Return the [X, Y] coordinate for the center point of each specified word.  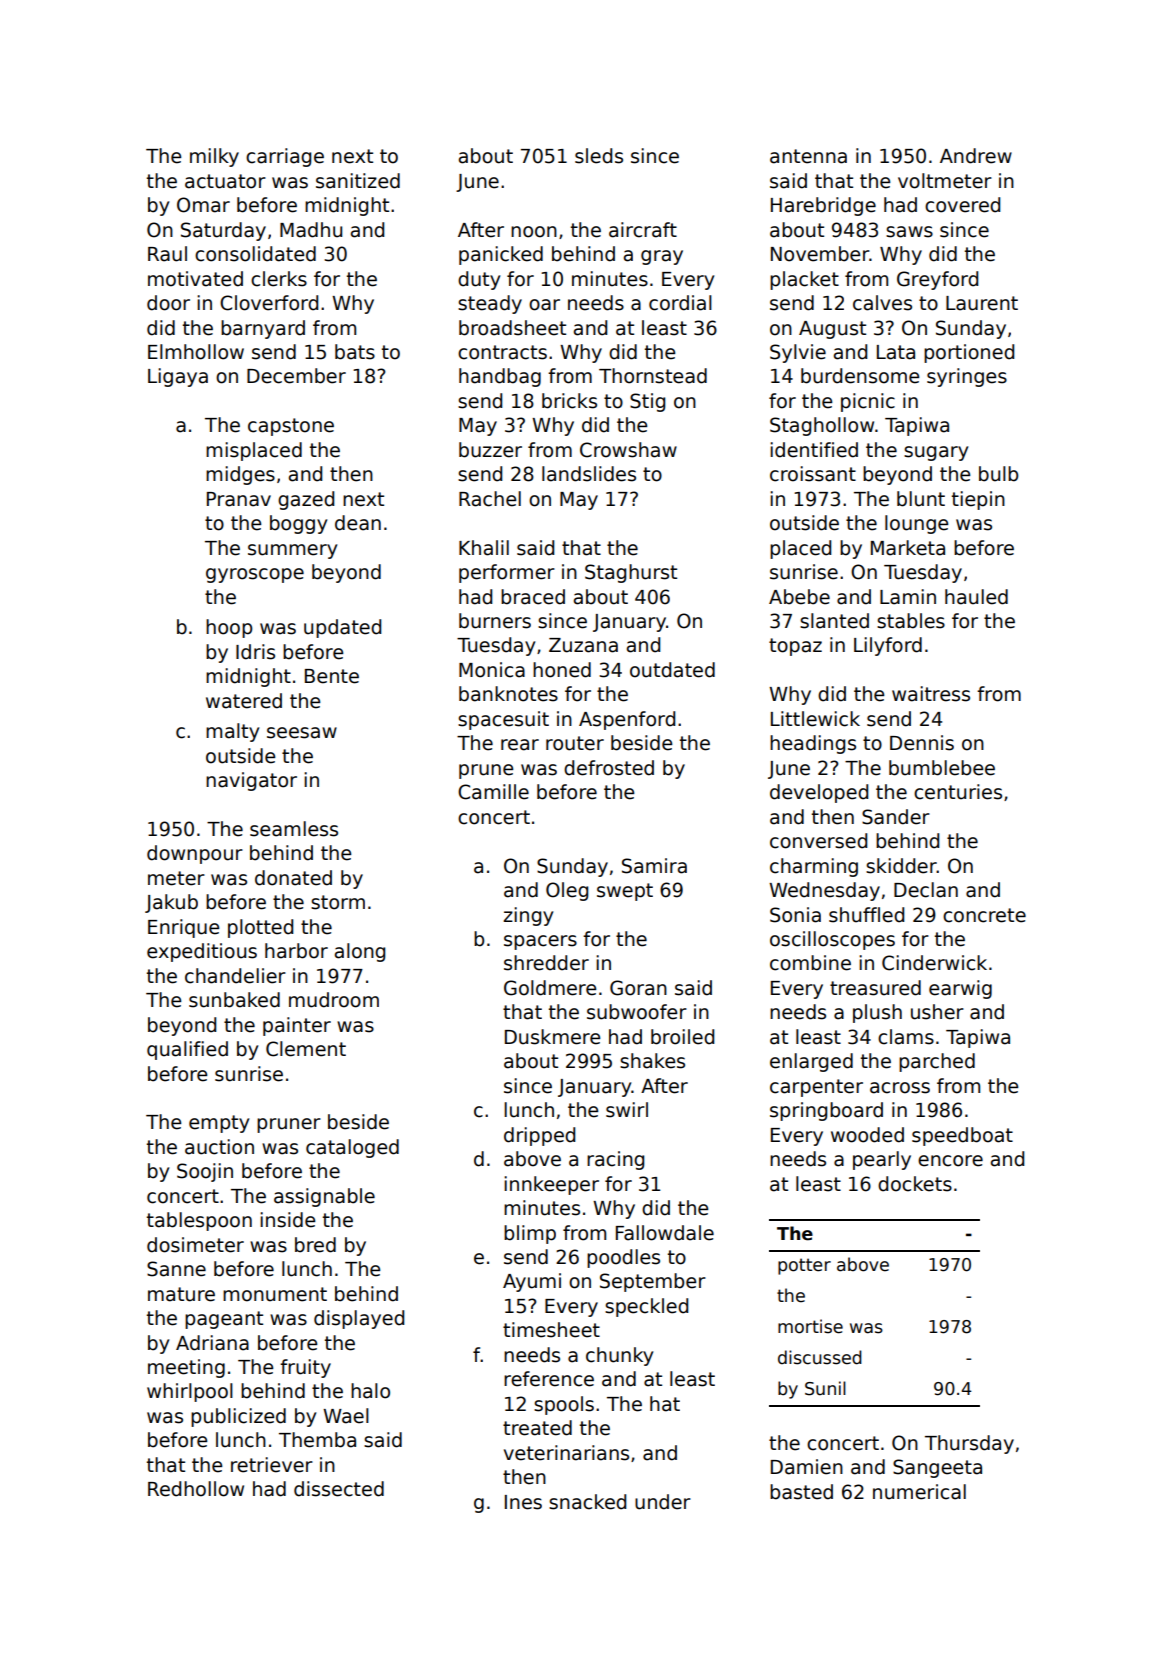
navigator [251, 781]
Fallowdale [665, 1233]
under [663, 1502]
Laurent [982, 303]
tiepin [978, 500]
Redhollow [196, 1489]
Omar [203, 205]
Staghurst [631, 573]
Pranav [239, 499]
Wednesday [824, 891]
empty [219, 1124]
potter [804, 1266]
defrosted [609, 768]
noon [534, 232]
